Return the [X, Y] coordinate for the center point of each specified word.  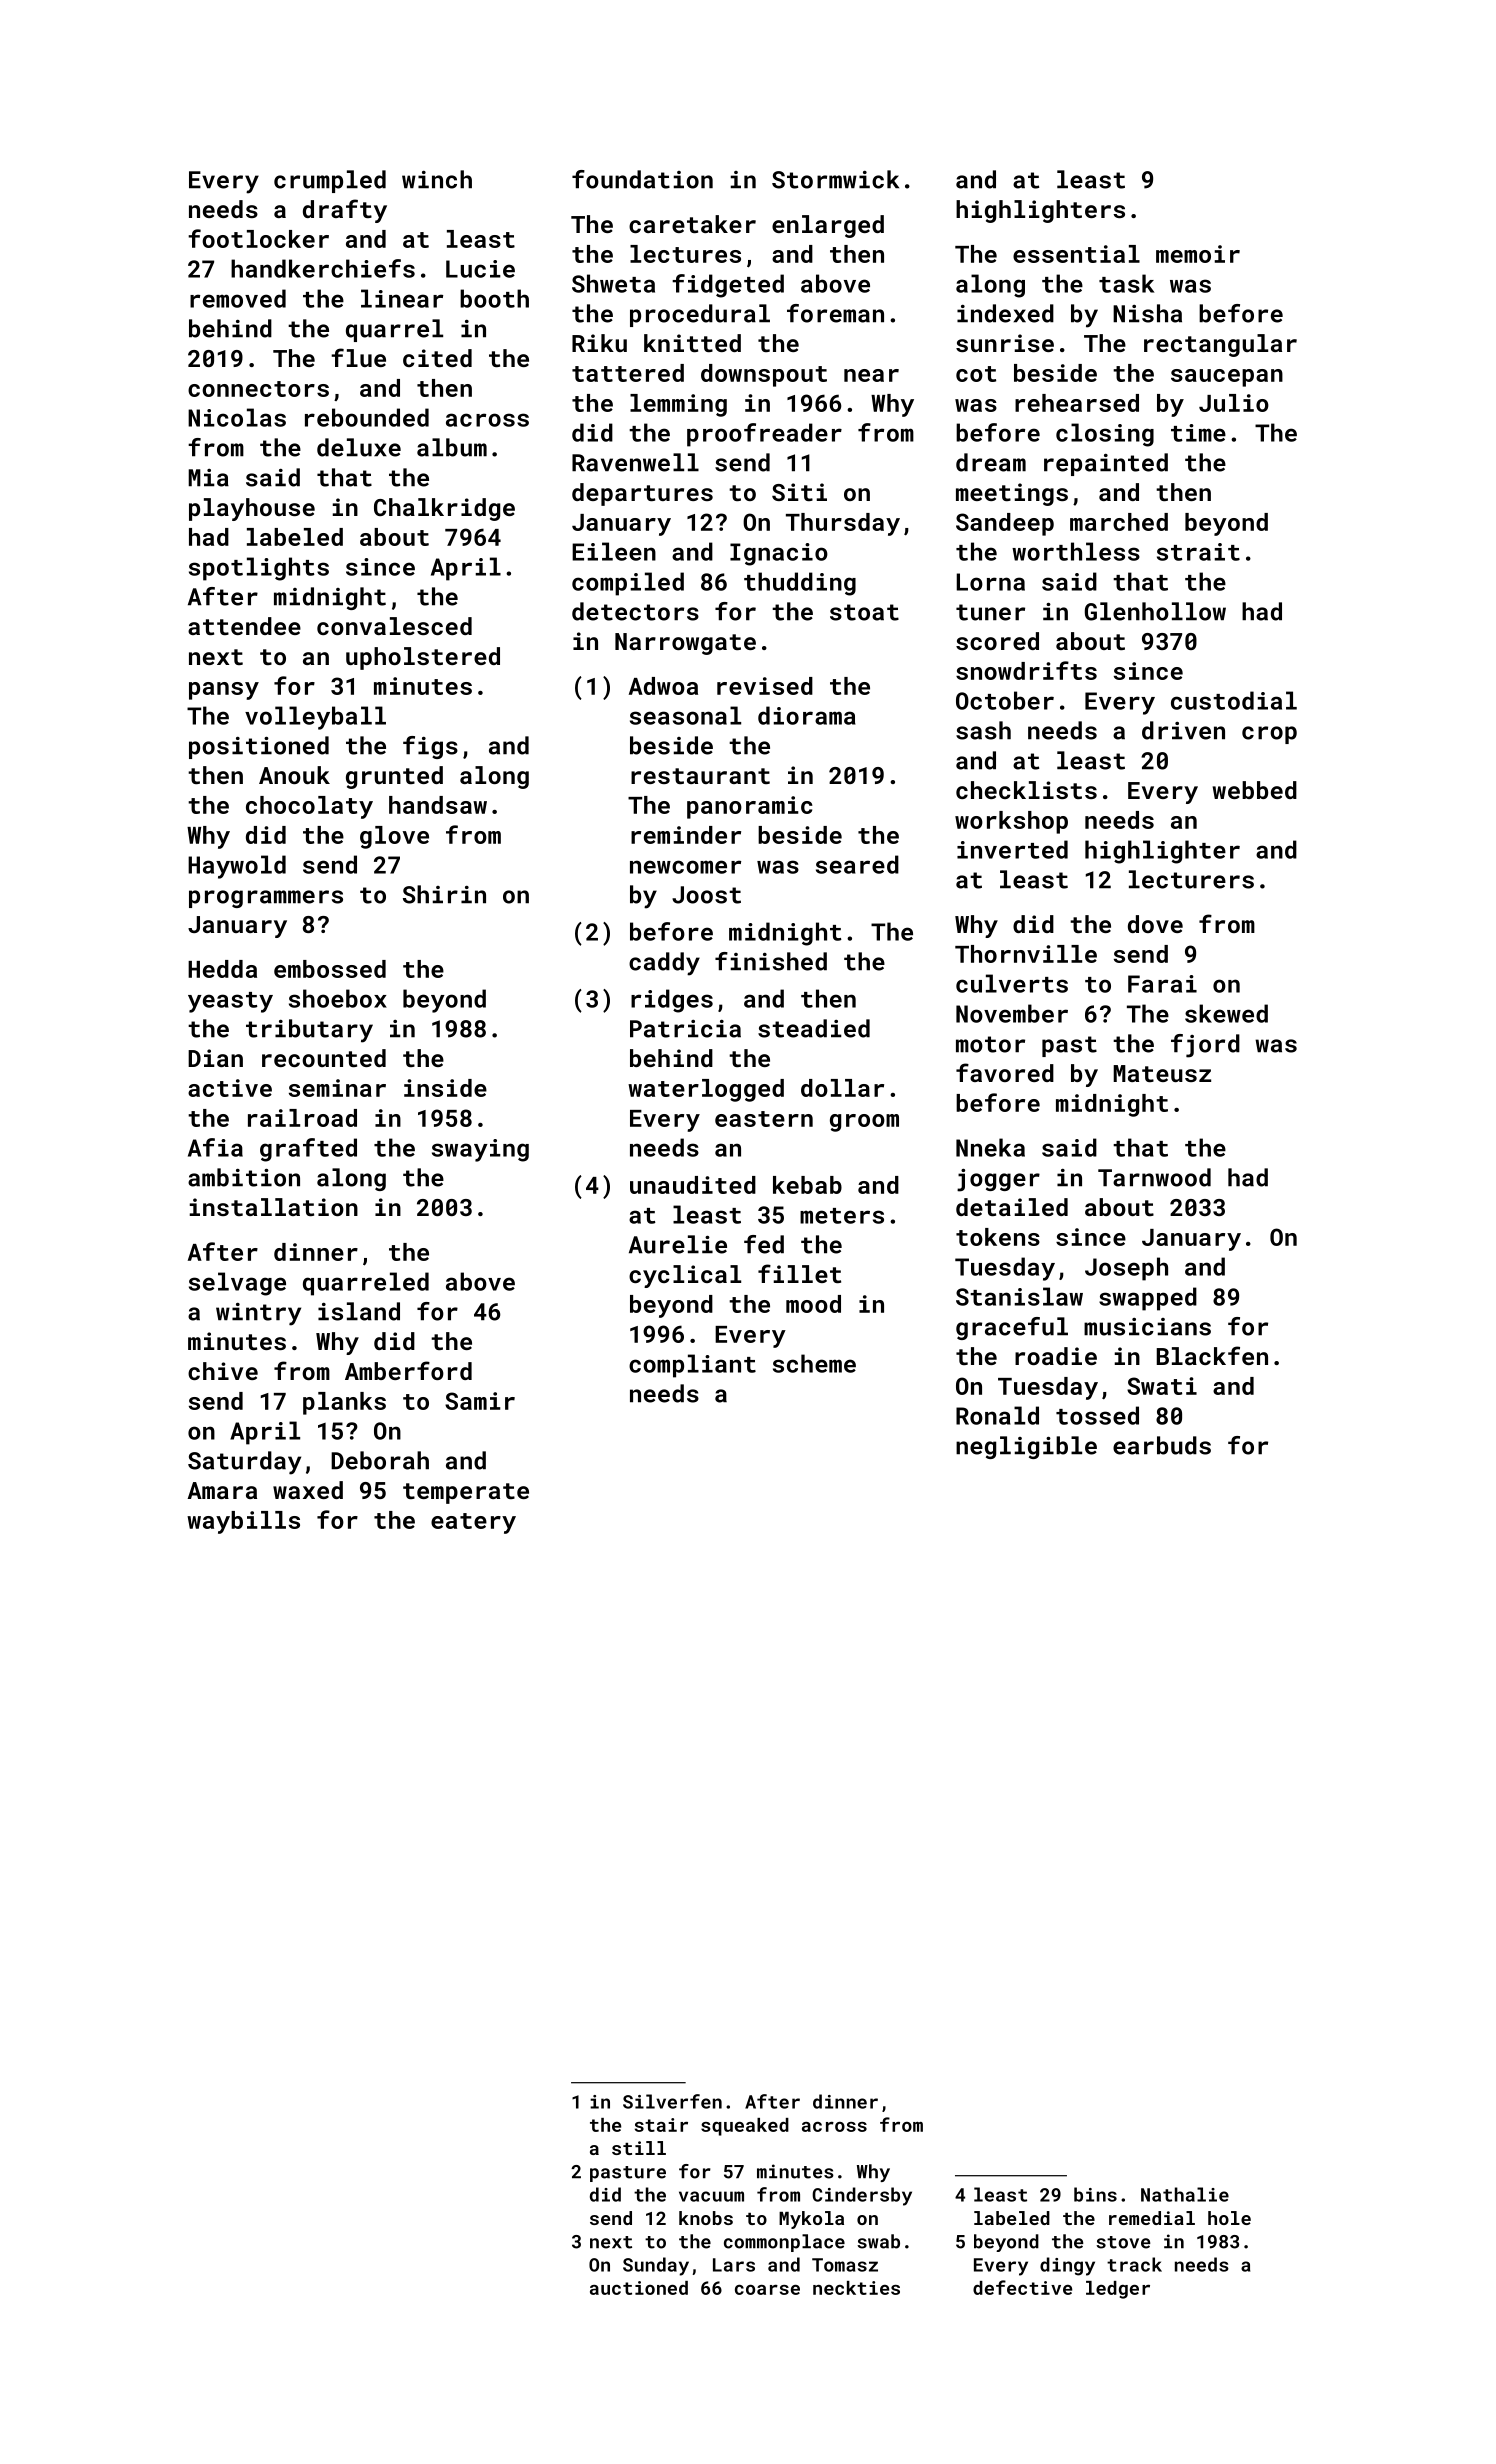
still [639, 2148]
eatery [473, 1523]
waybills [243, 1522]
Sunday [656, 2266]
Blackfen [1212, 1355]
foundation [642, 179]
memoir [1198, 254]
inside [445, 1088]
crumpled [330, 181]
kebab [807, 1185]
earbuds [1162, 1445]
